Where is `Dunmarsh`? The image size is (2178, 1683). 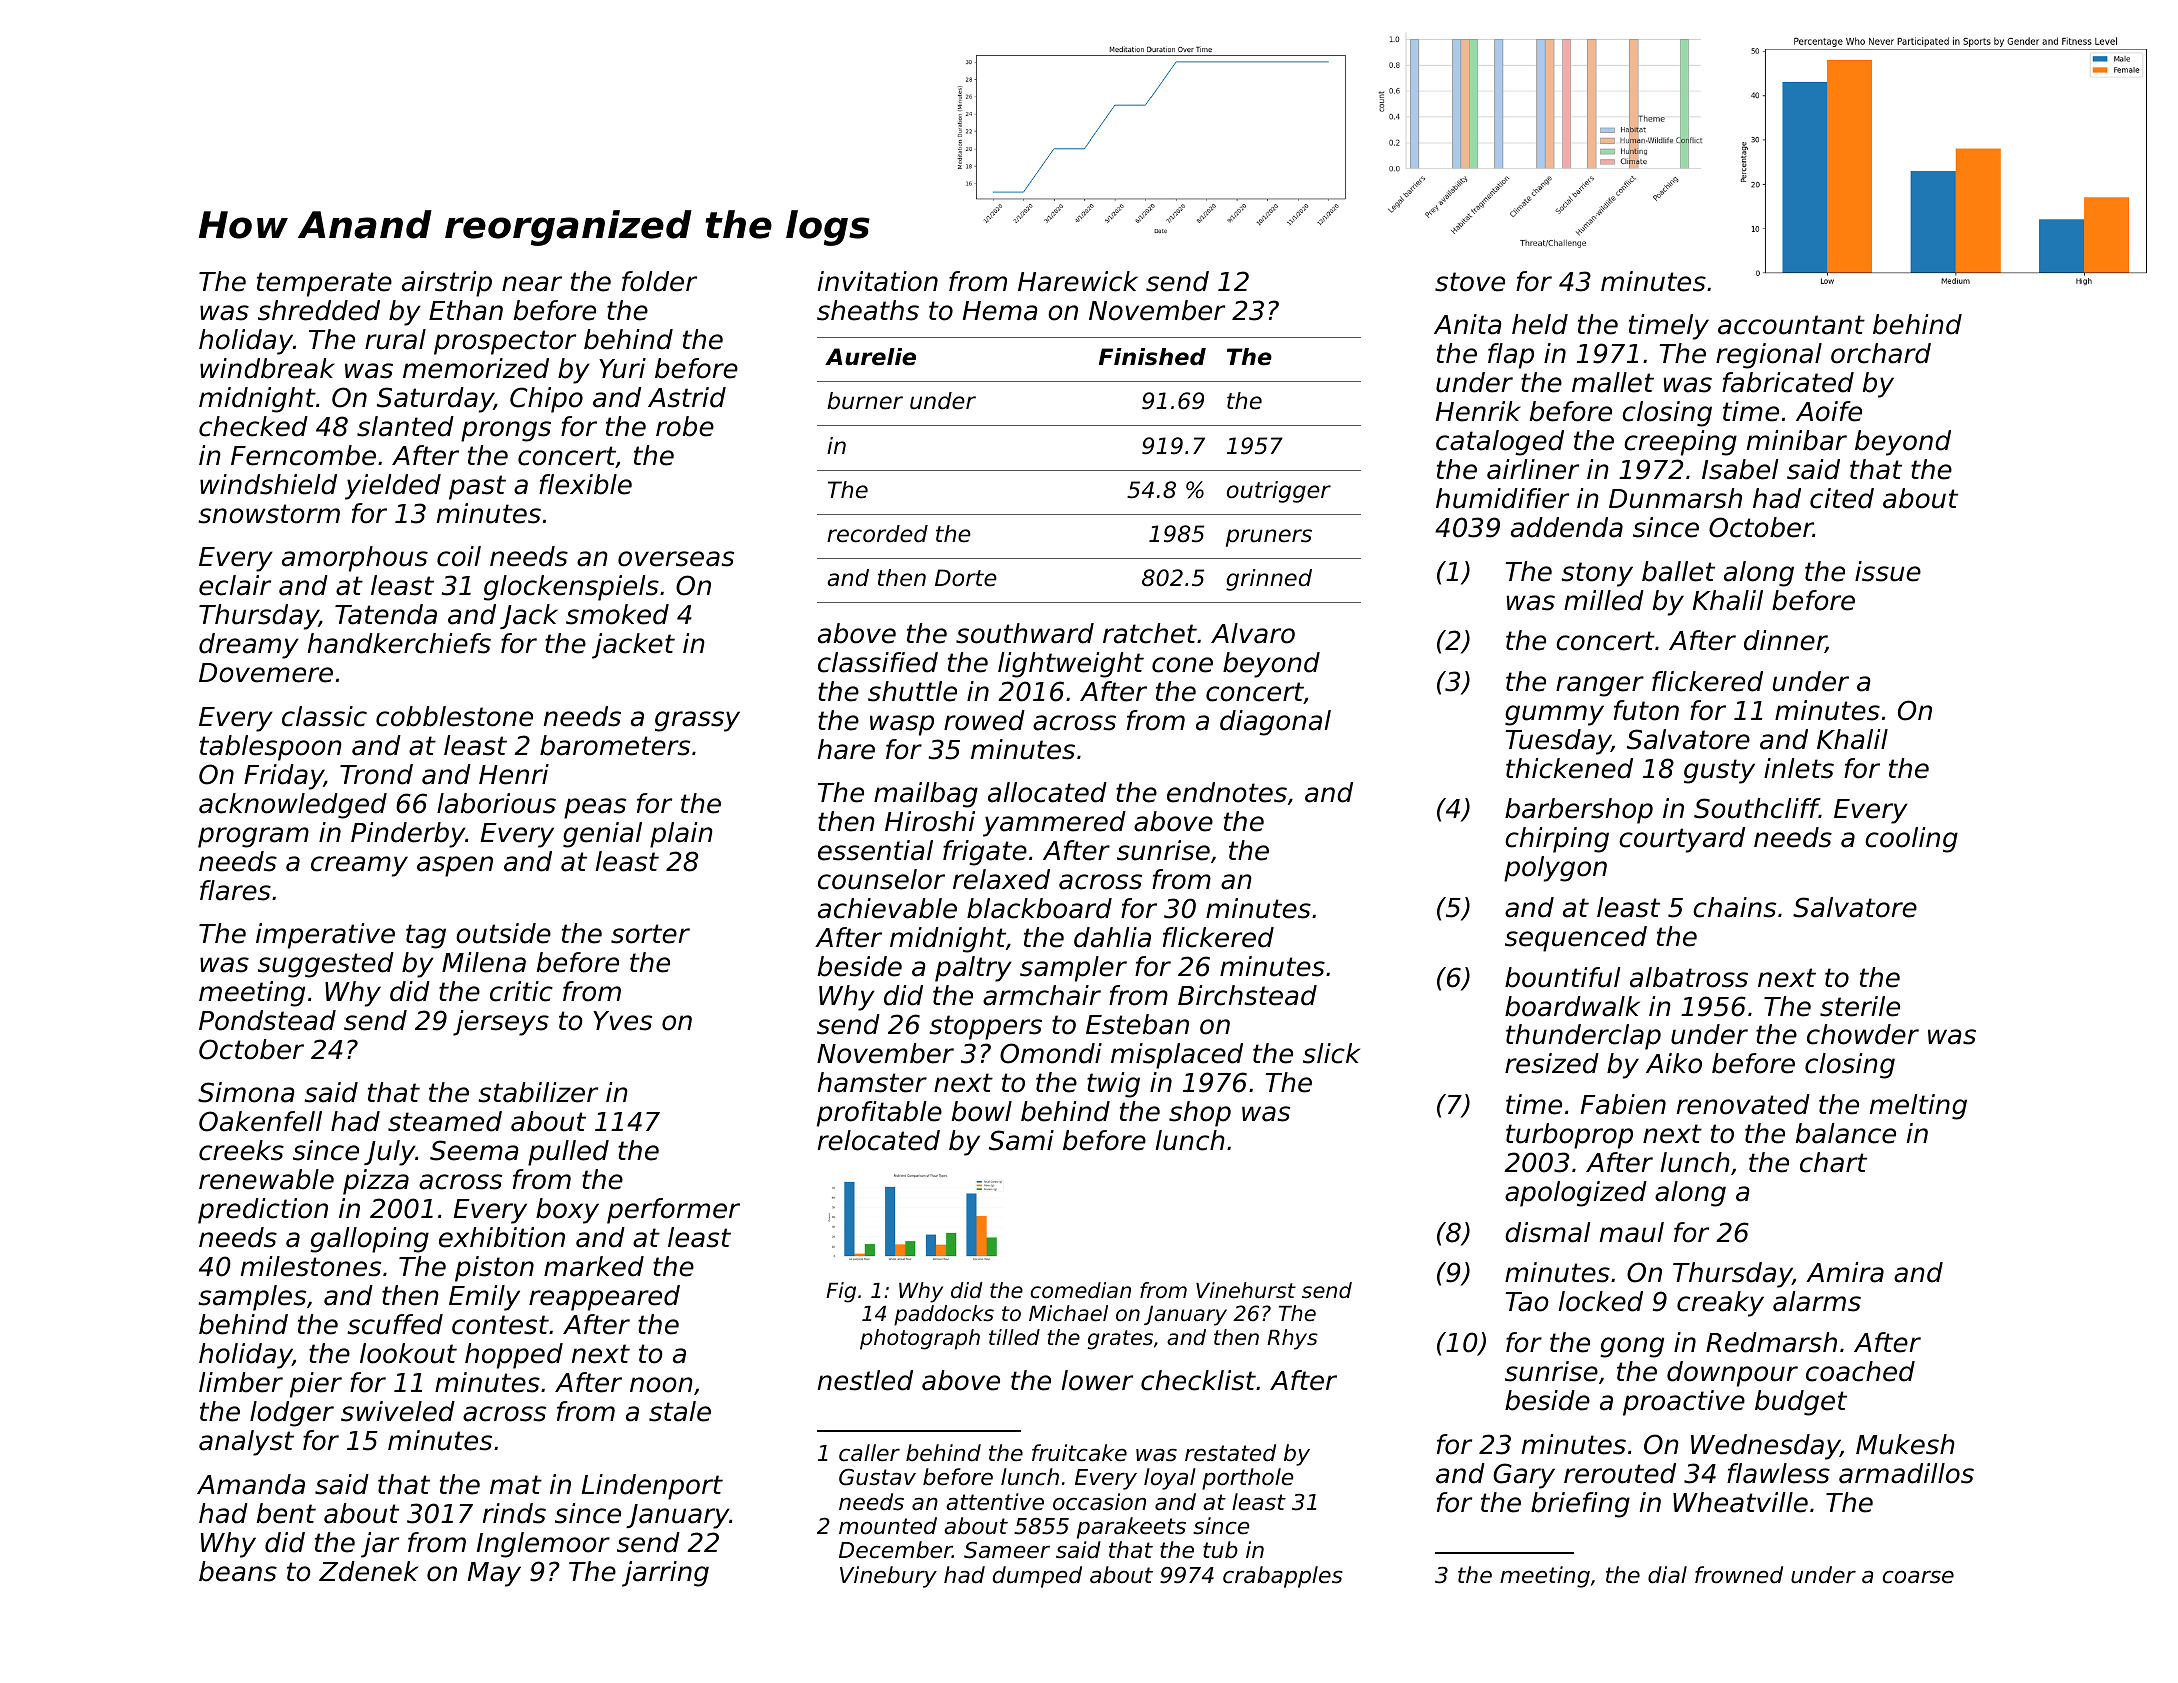
Dunmarsh is located at coordinates (1675, 498).
